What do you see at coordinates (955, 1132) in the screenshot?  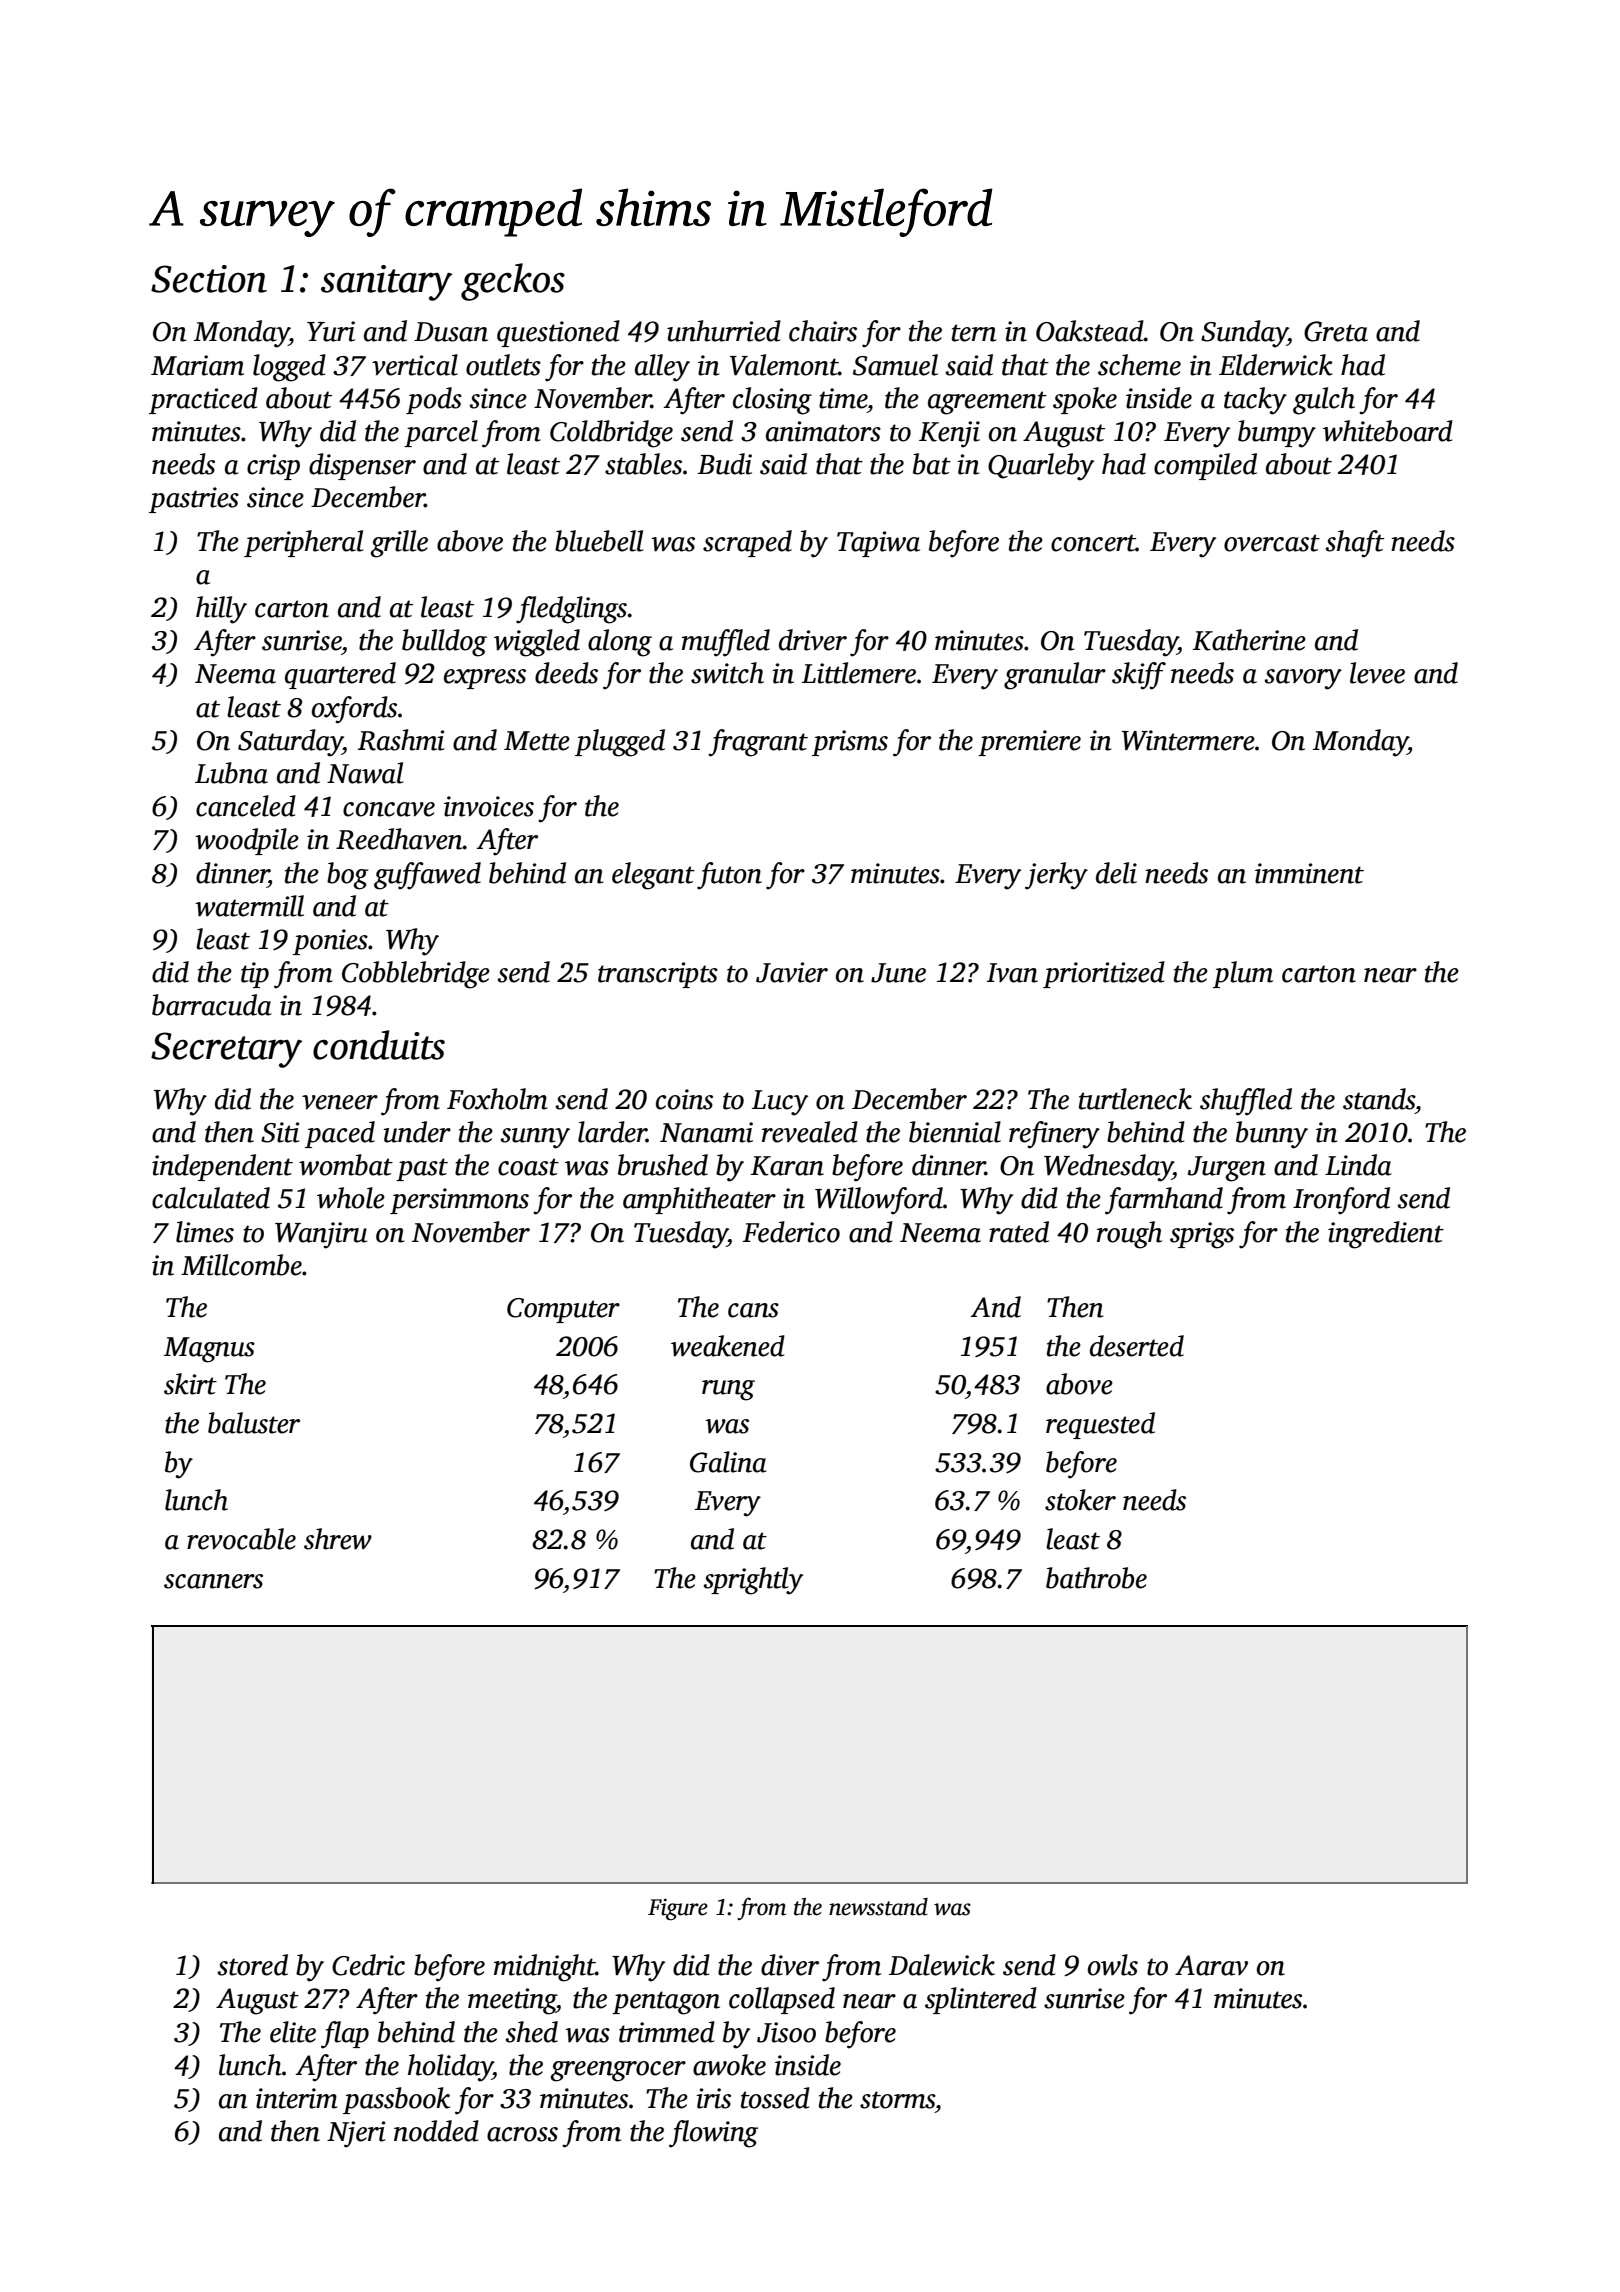 I see `biennial` at bounding box center [955, 1132].
